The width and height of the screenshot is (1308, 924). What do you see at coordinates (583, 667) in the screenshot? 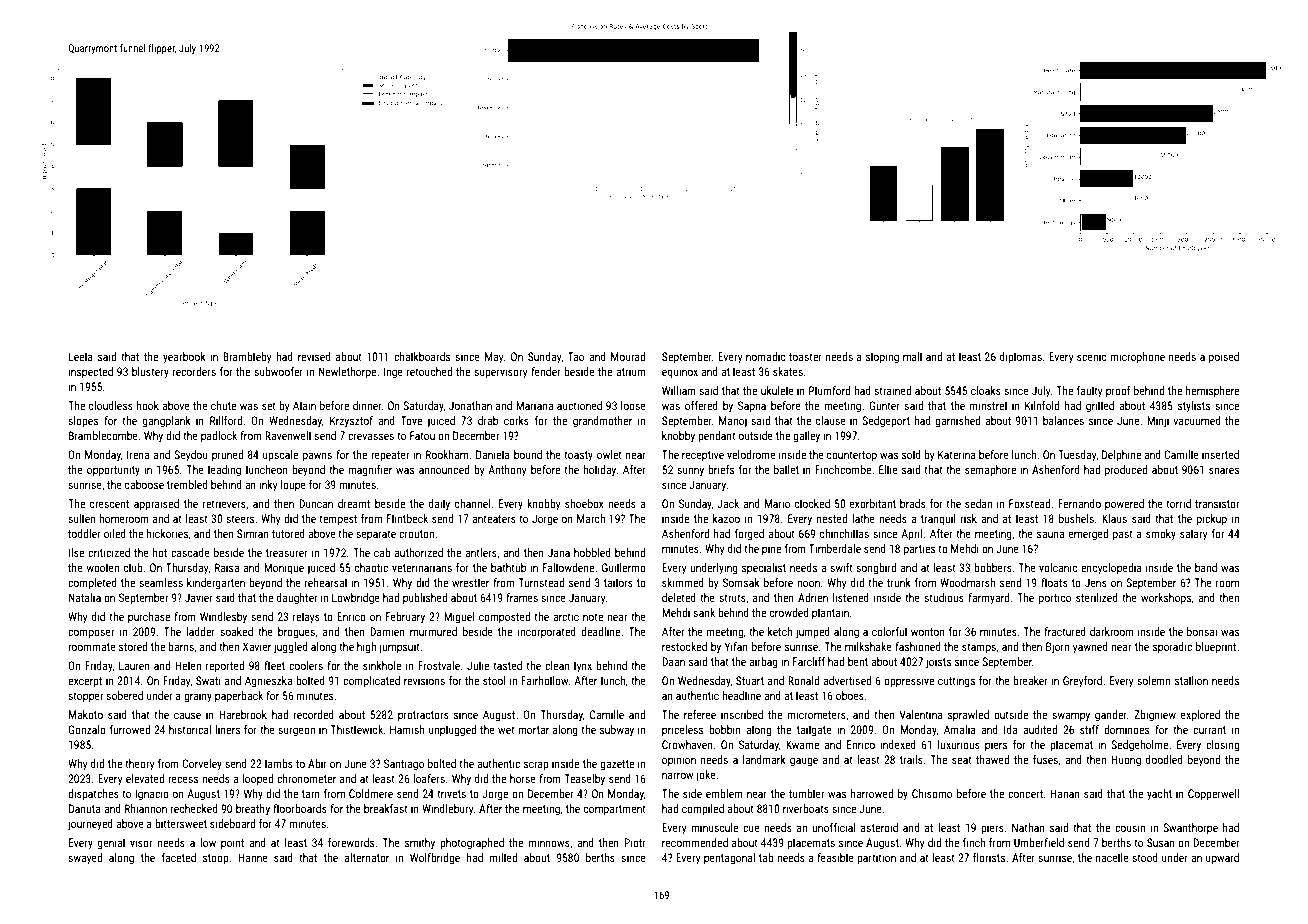
I see `lynx` at bounding box center [583, 667].
